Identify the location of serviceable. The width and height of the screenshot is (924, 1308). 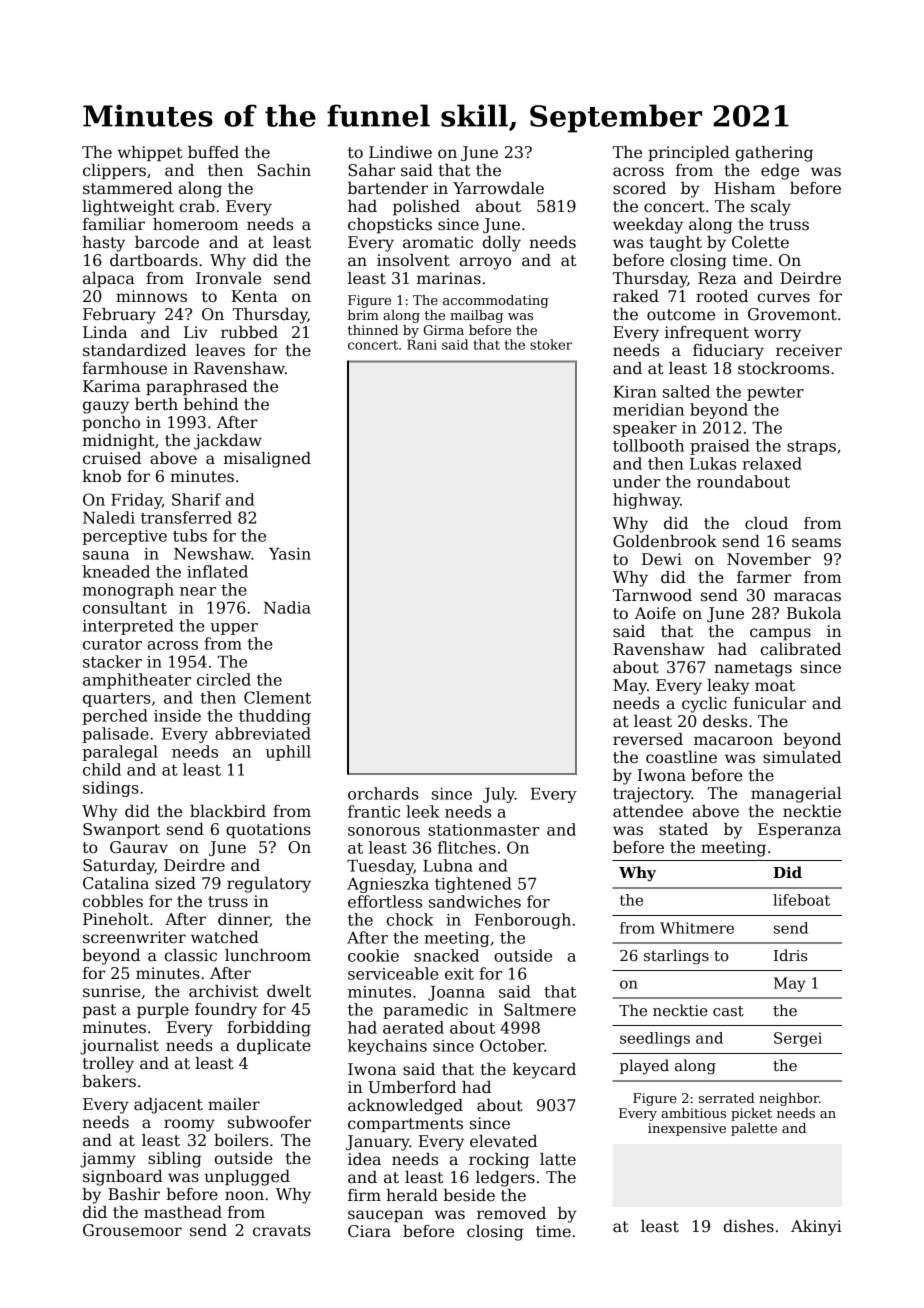
(393, 973).
